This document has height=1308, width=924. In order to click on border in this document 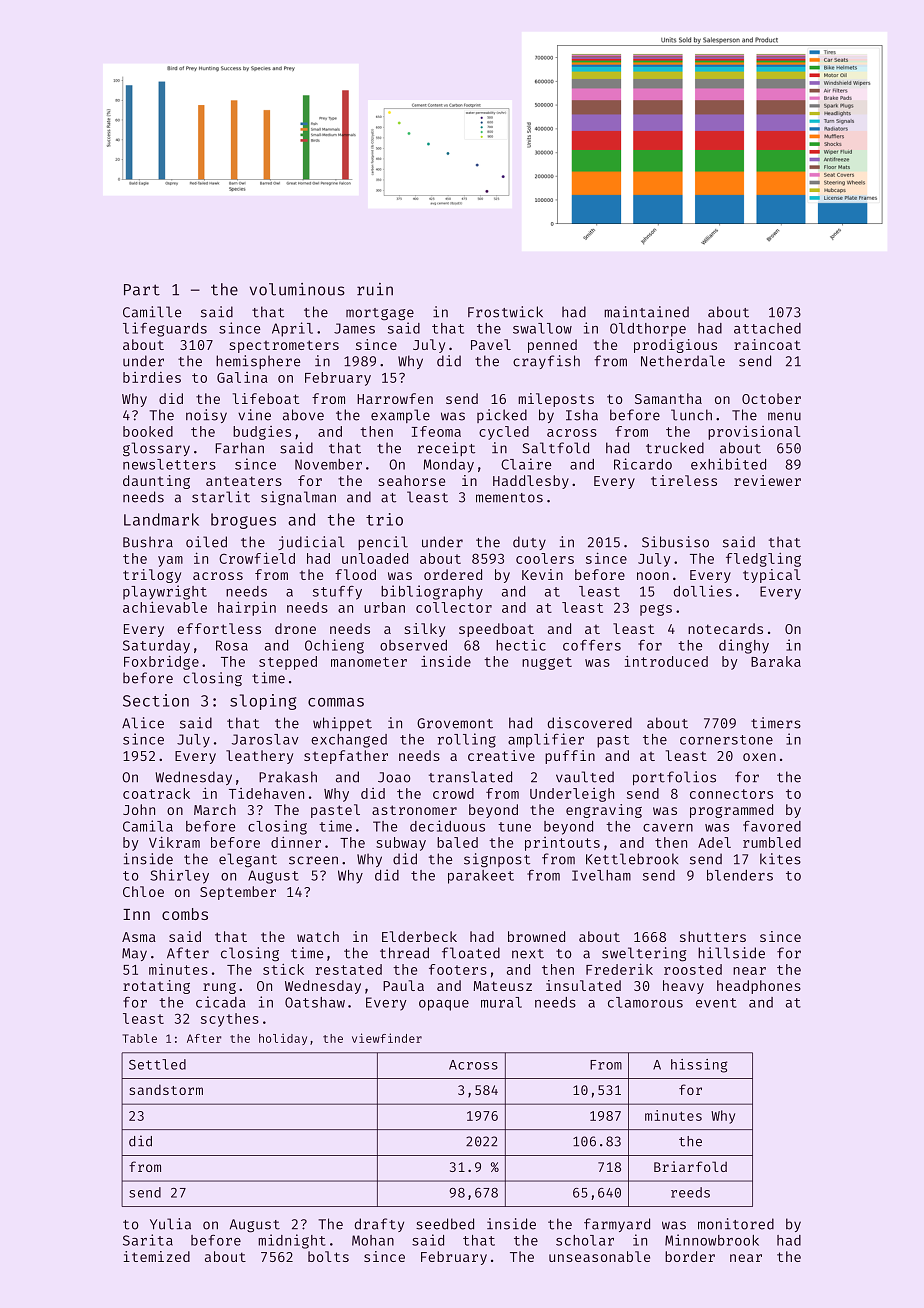, I will do `click(690, 1256)`.
